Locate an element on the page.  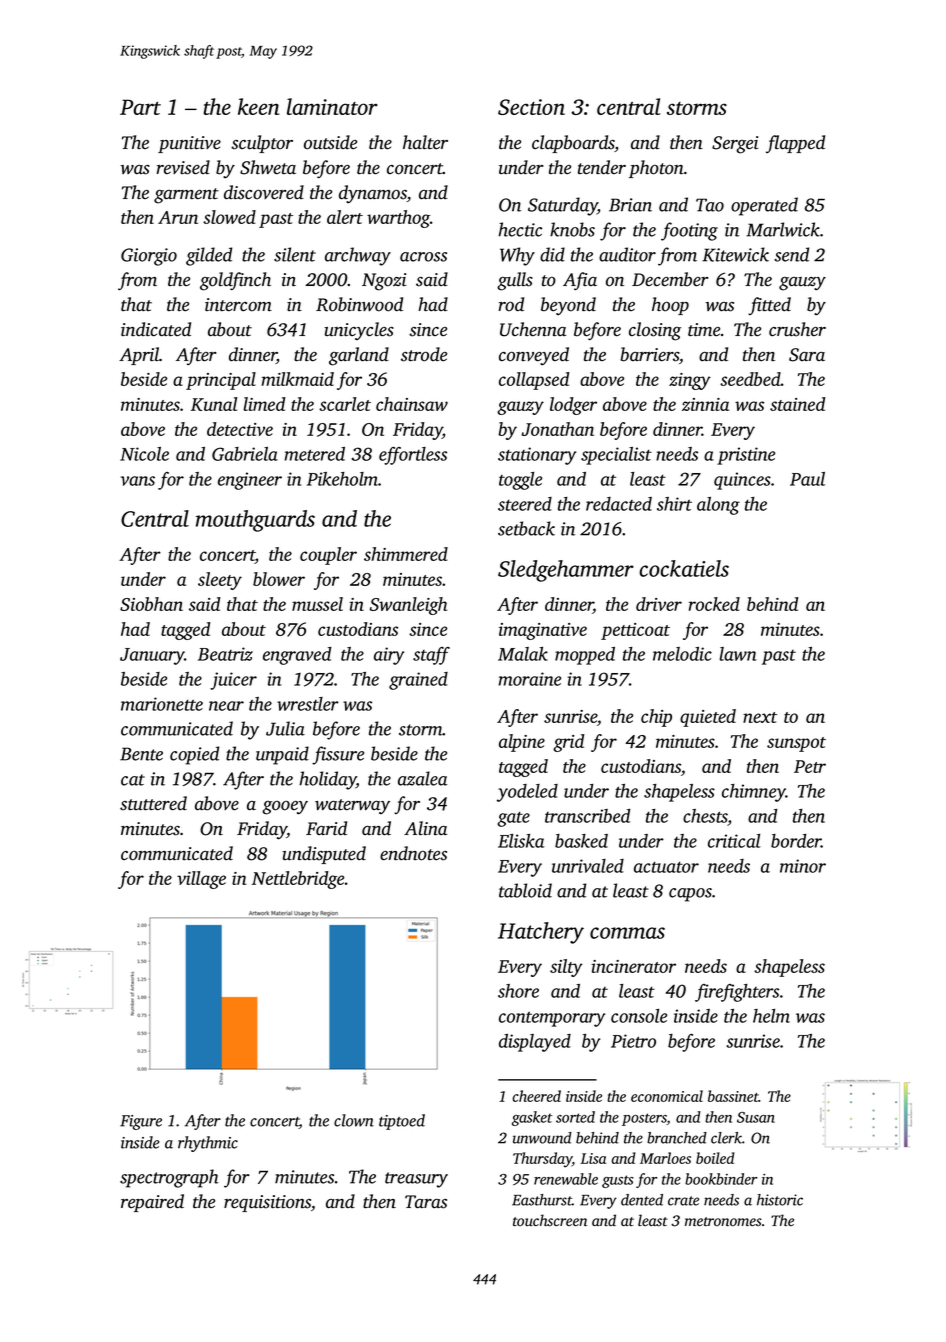
historic is located at coordinates (780, 1200).
